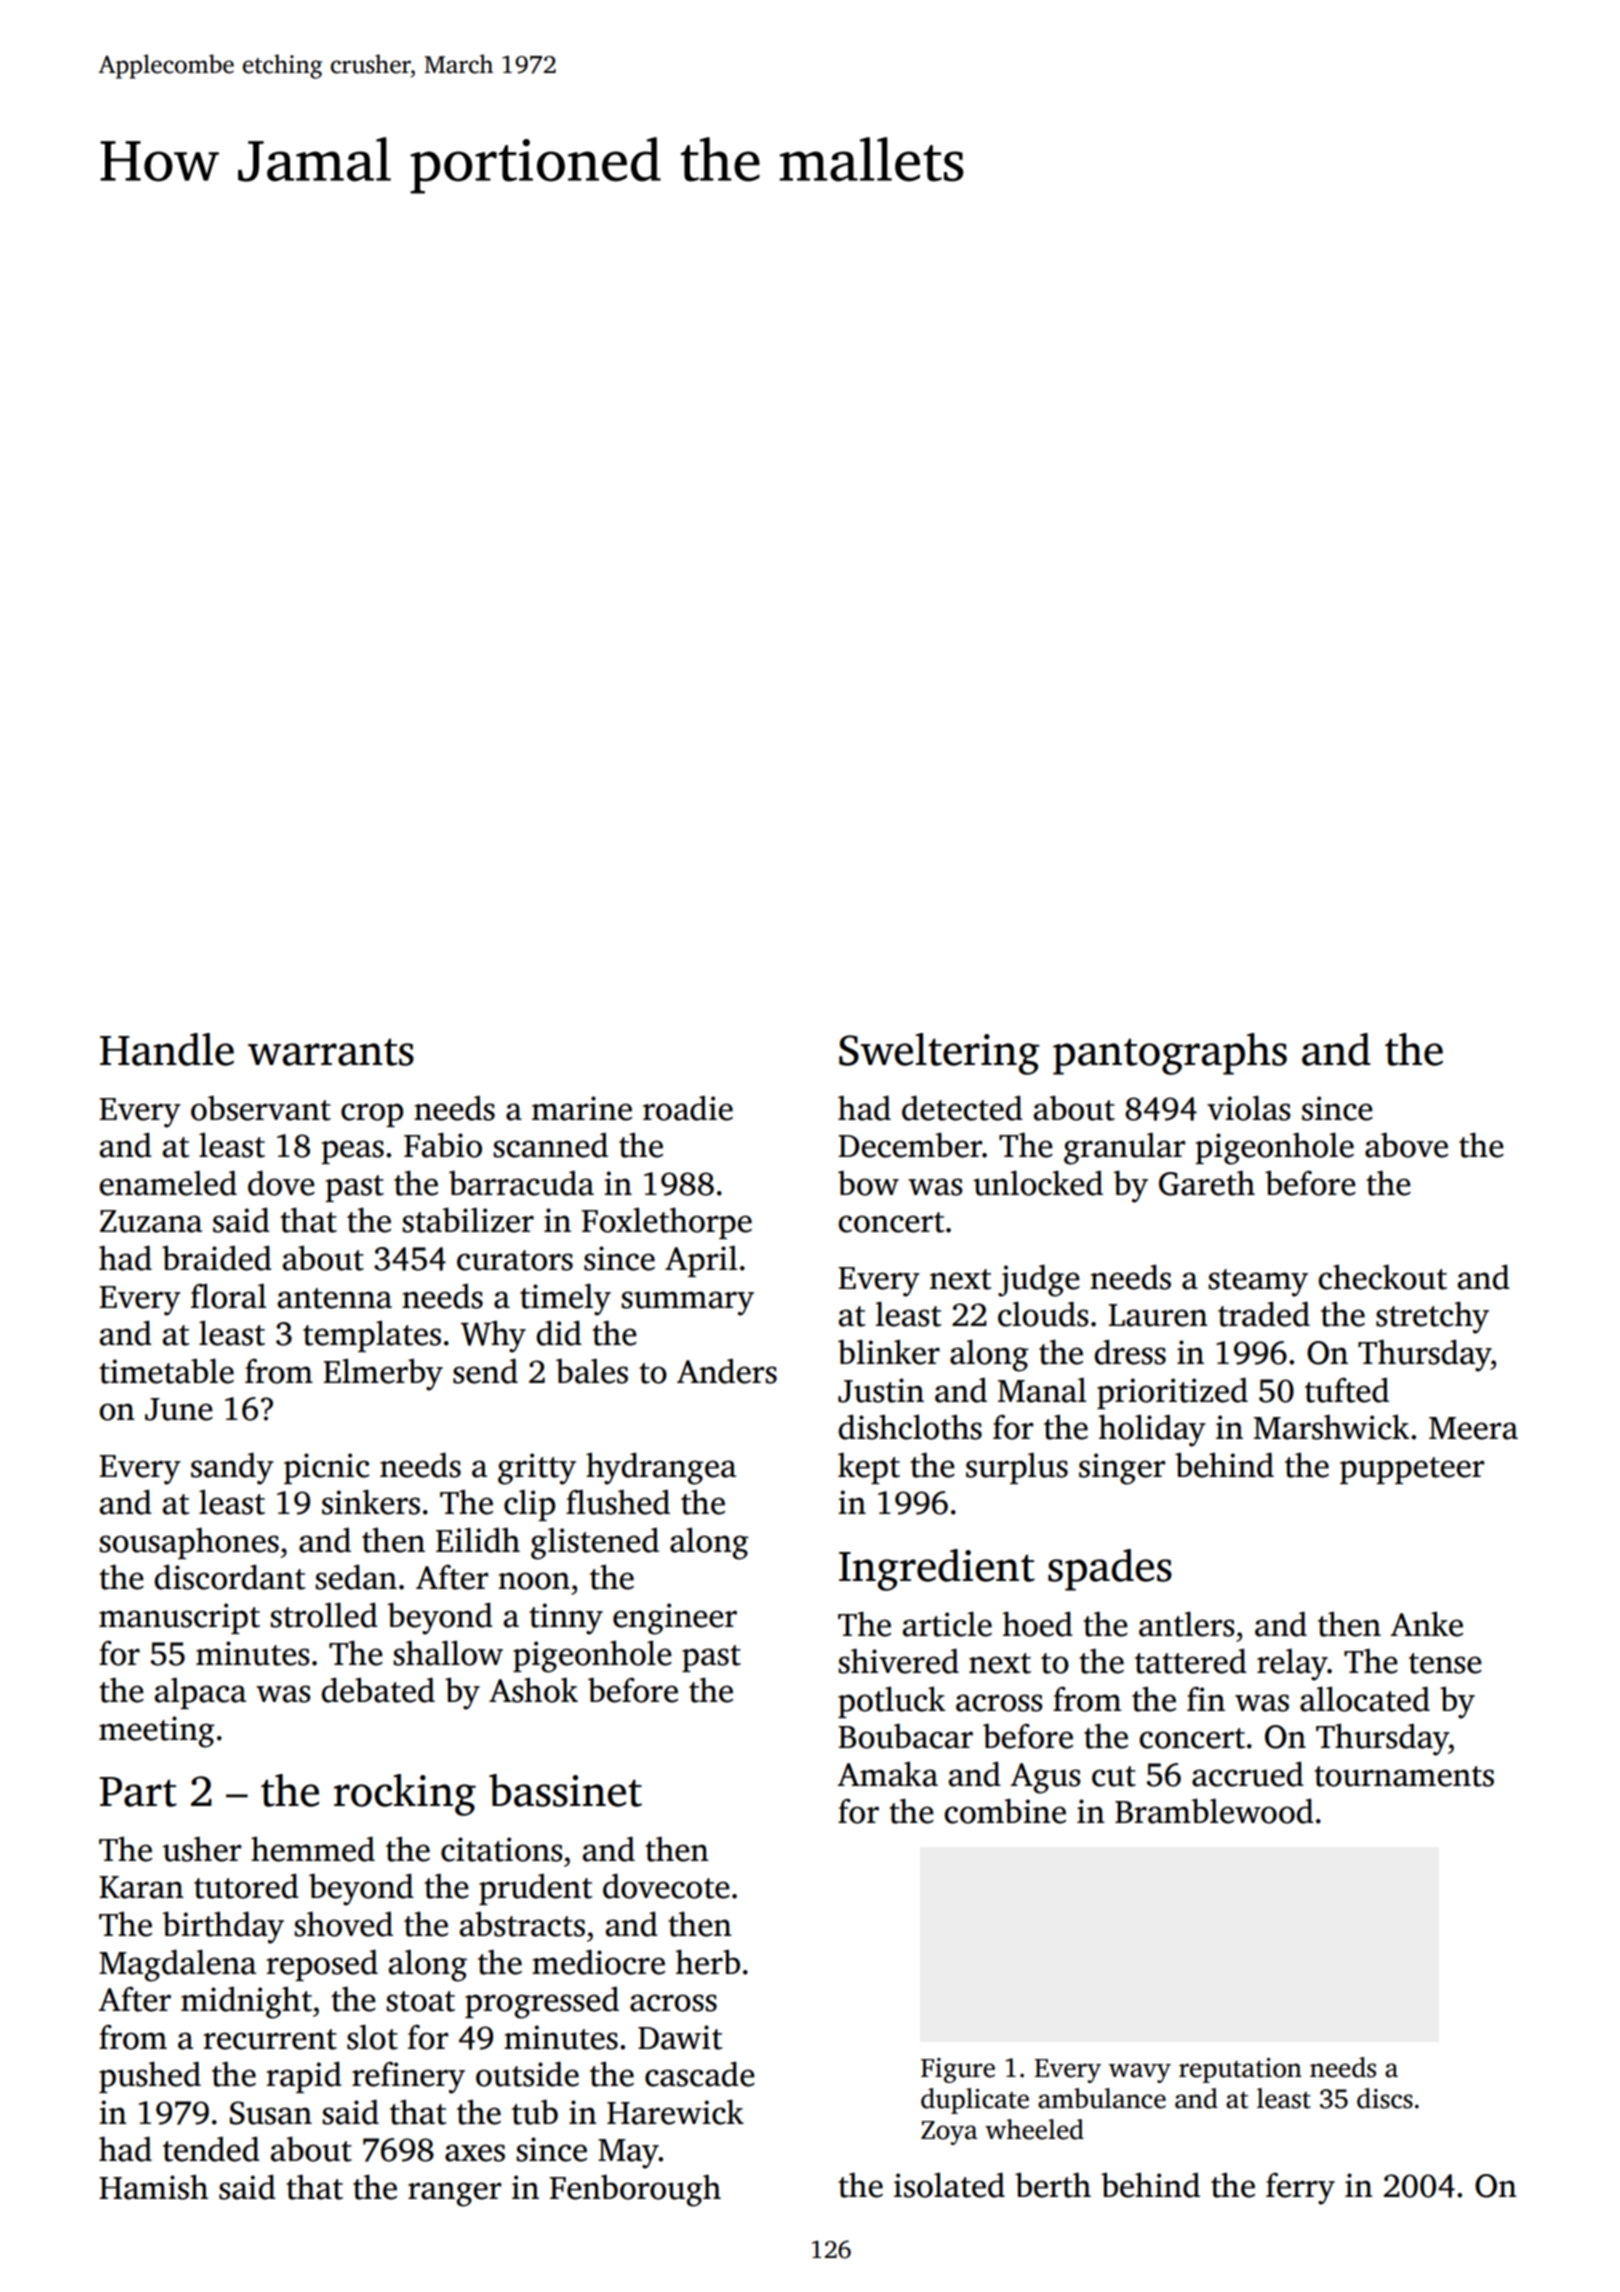 This screenshot has height=2292, width=1620. Describe the element at coordinates (1110, 1570) in the screenshot. I see `spades` at that location.
